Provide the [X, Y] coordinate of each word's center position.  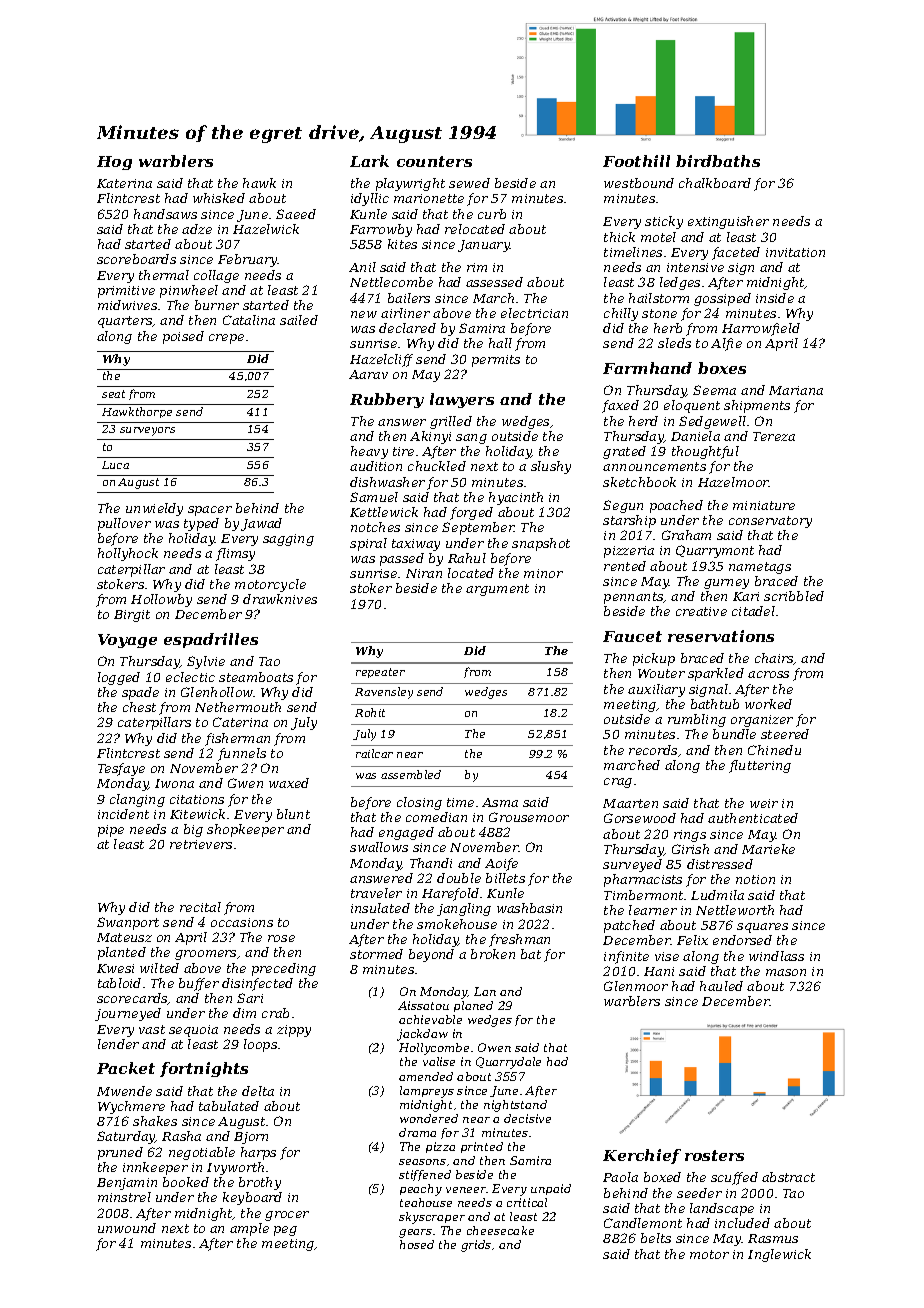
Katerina [124, 183]
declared [407, 328]
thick [619, 237]
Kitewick [197, 814]
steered [785, 734]
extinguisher [728, 222]
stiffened [425, 1175]
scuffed [734, 1178]
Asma [500, 802]
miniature [764, 505]
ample [249, 1229]
